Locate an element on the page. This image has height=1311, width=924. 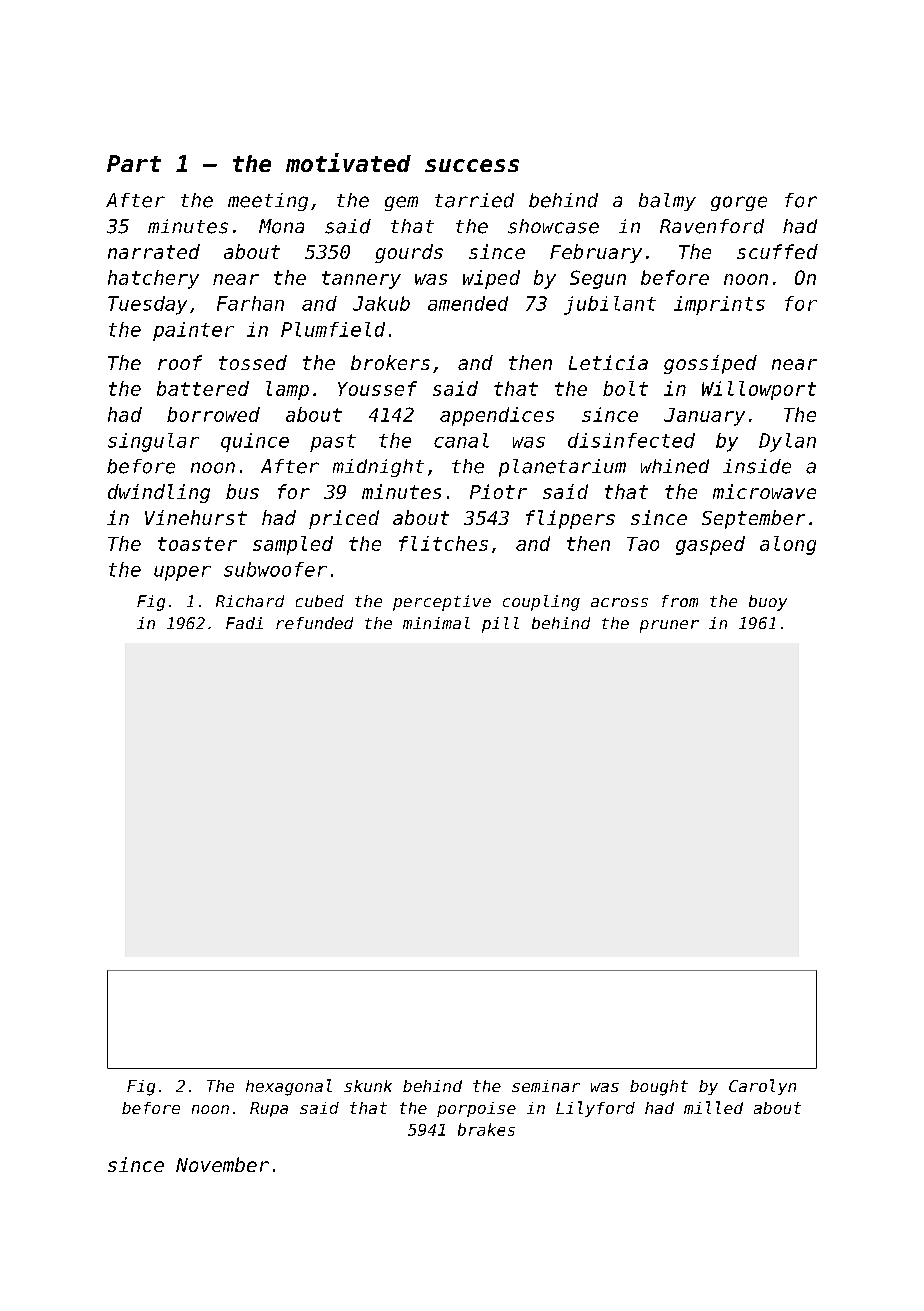
skunk is located at coordinates (368, 1086).
